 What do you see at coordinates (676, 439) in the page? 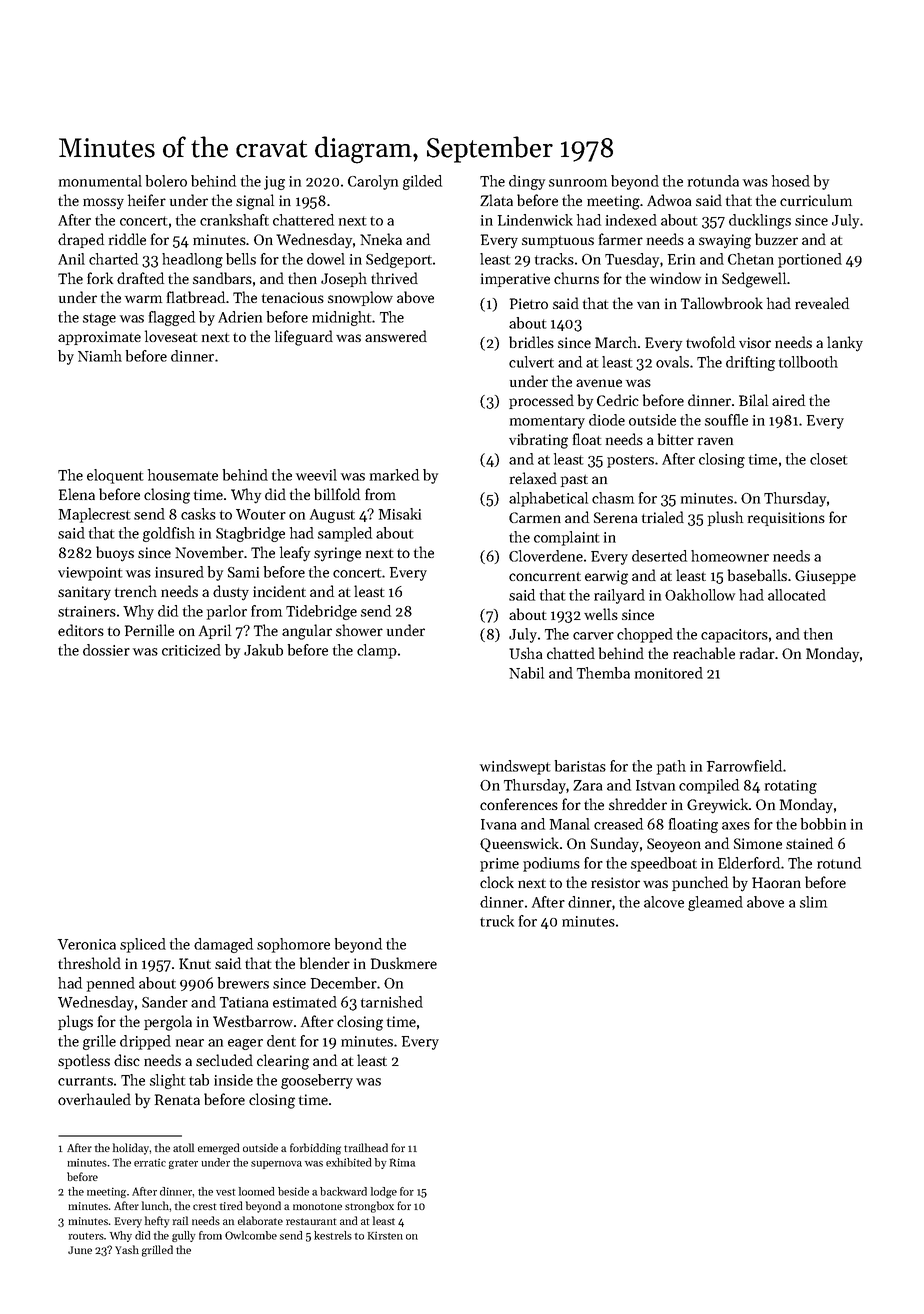
I see `bitter` at bounding box center [676, 439].
